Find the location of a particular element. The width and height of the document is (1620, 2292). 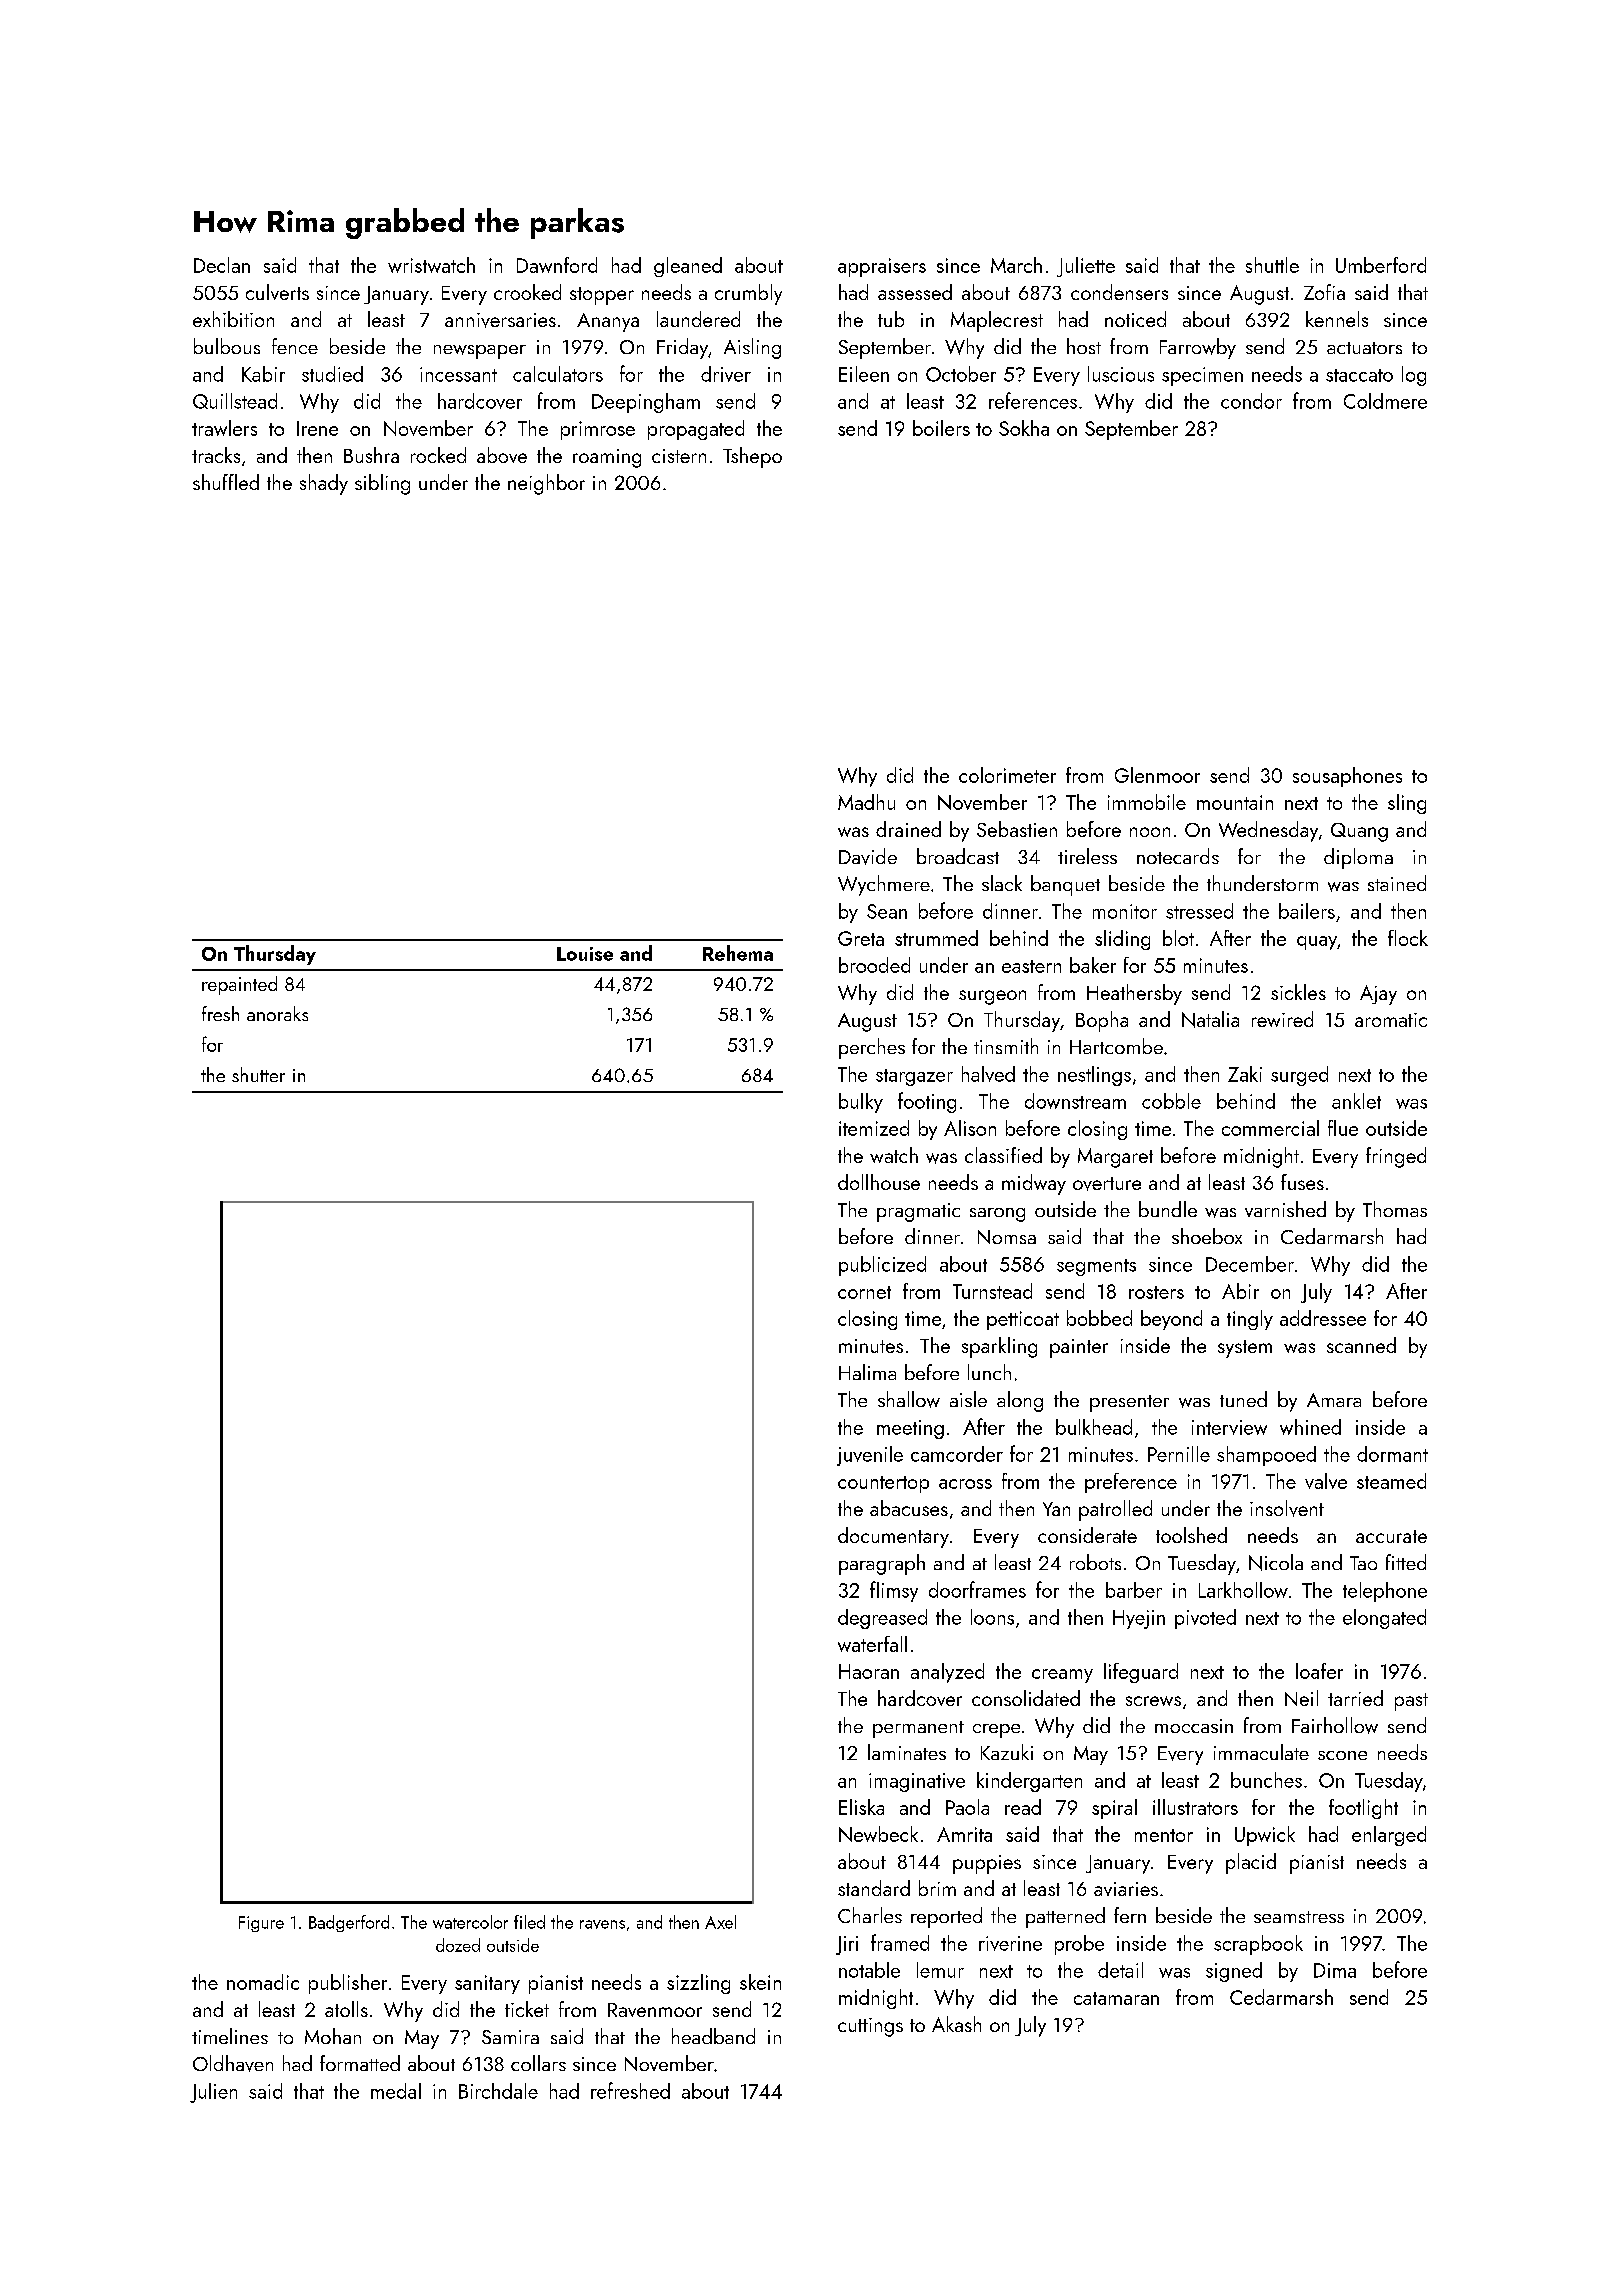

painter is located at coordinates (1079, 1348).
